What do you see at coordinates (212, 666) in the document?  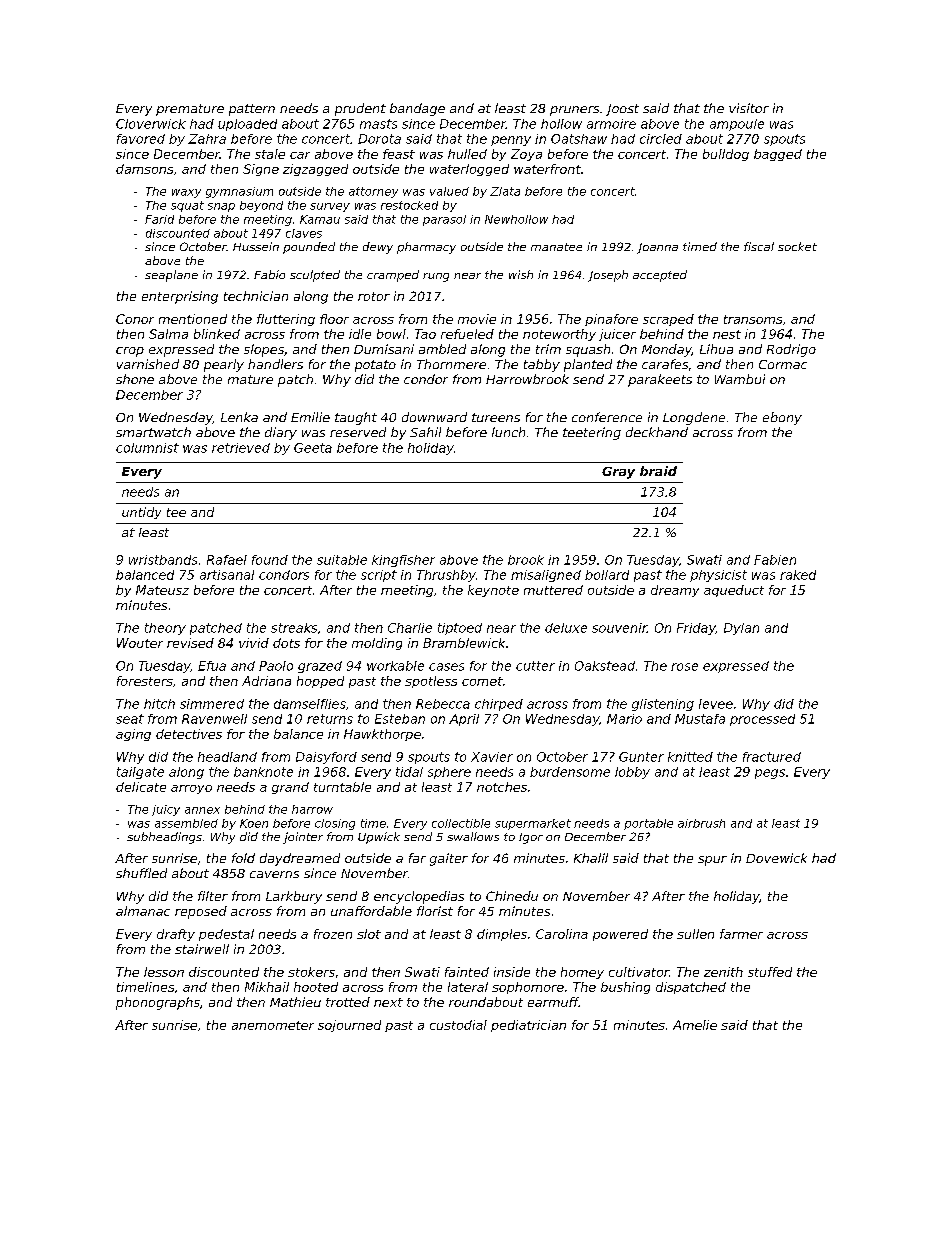 I see `Efua` at bounding box center [212, 666].
